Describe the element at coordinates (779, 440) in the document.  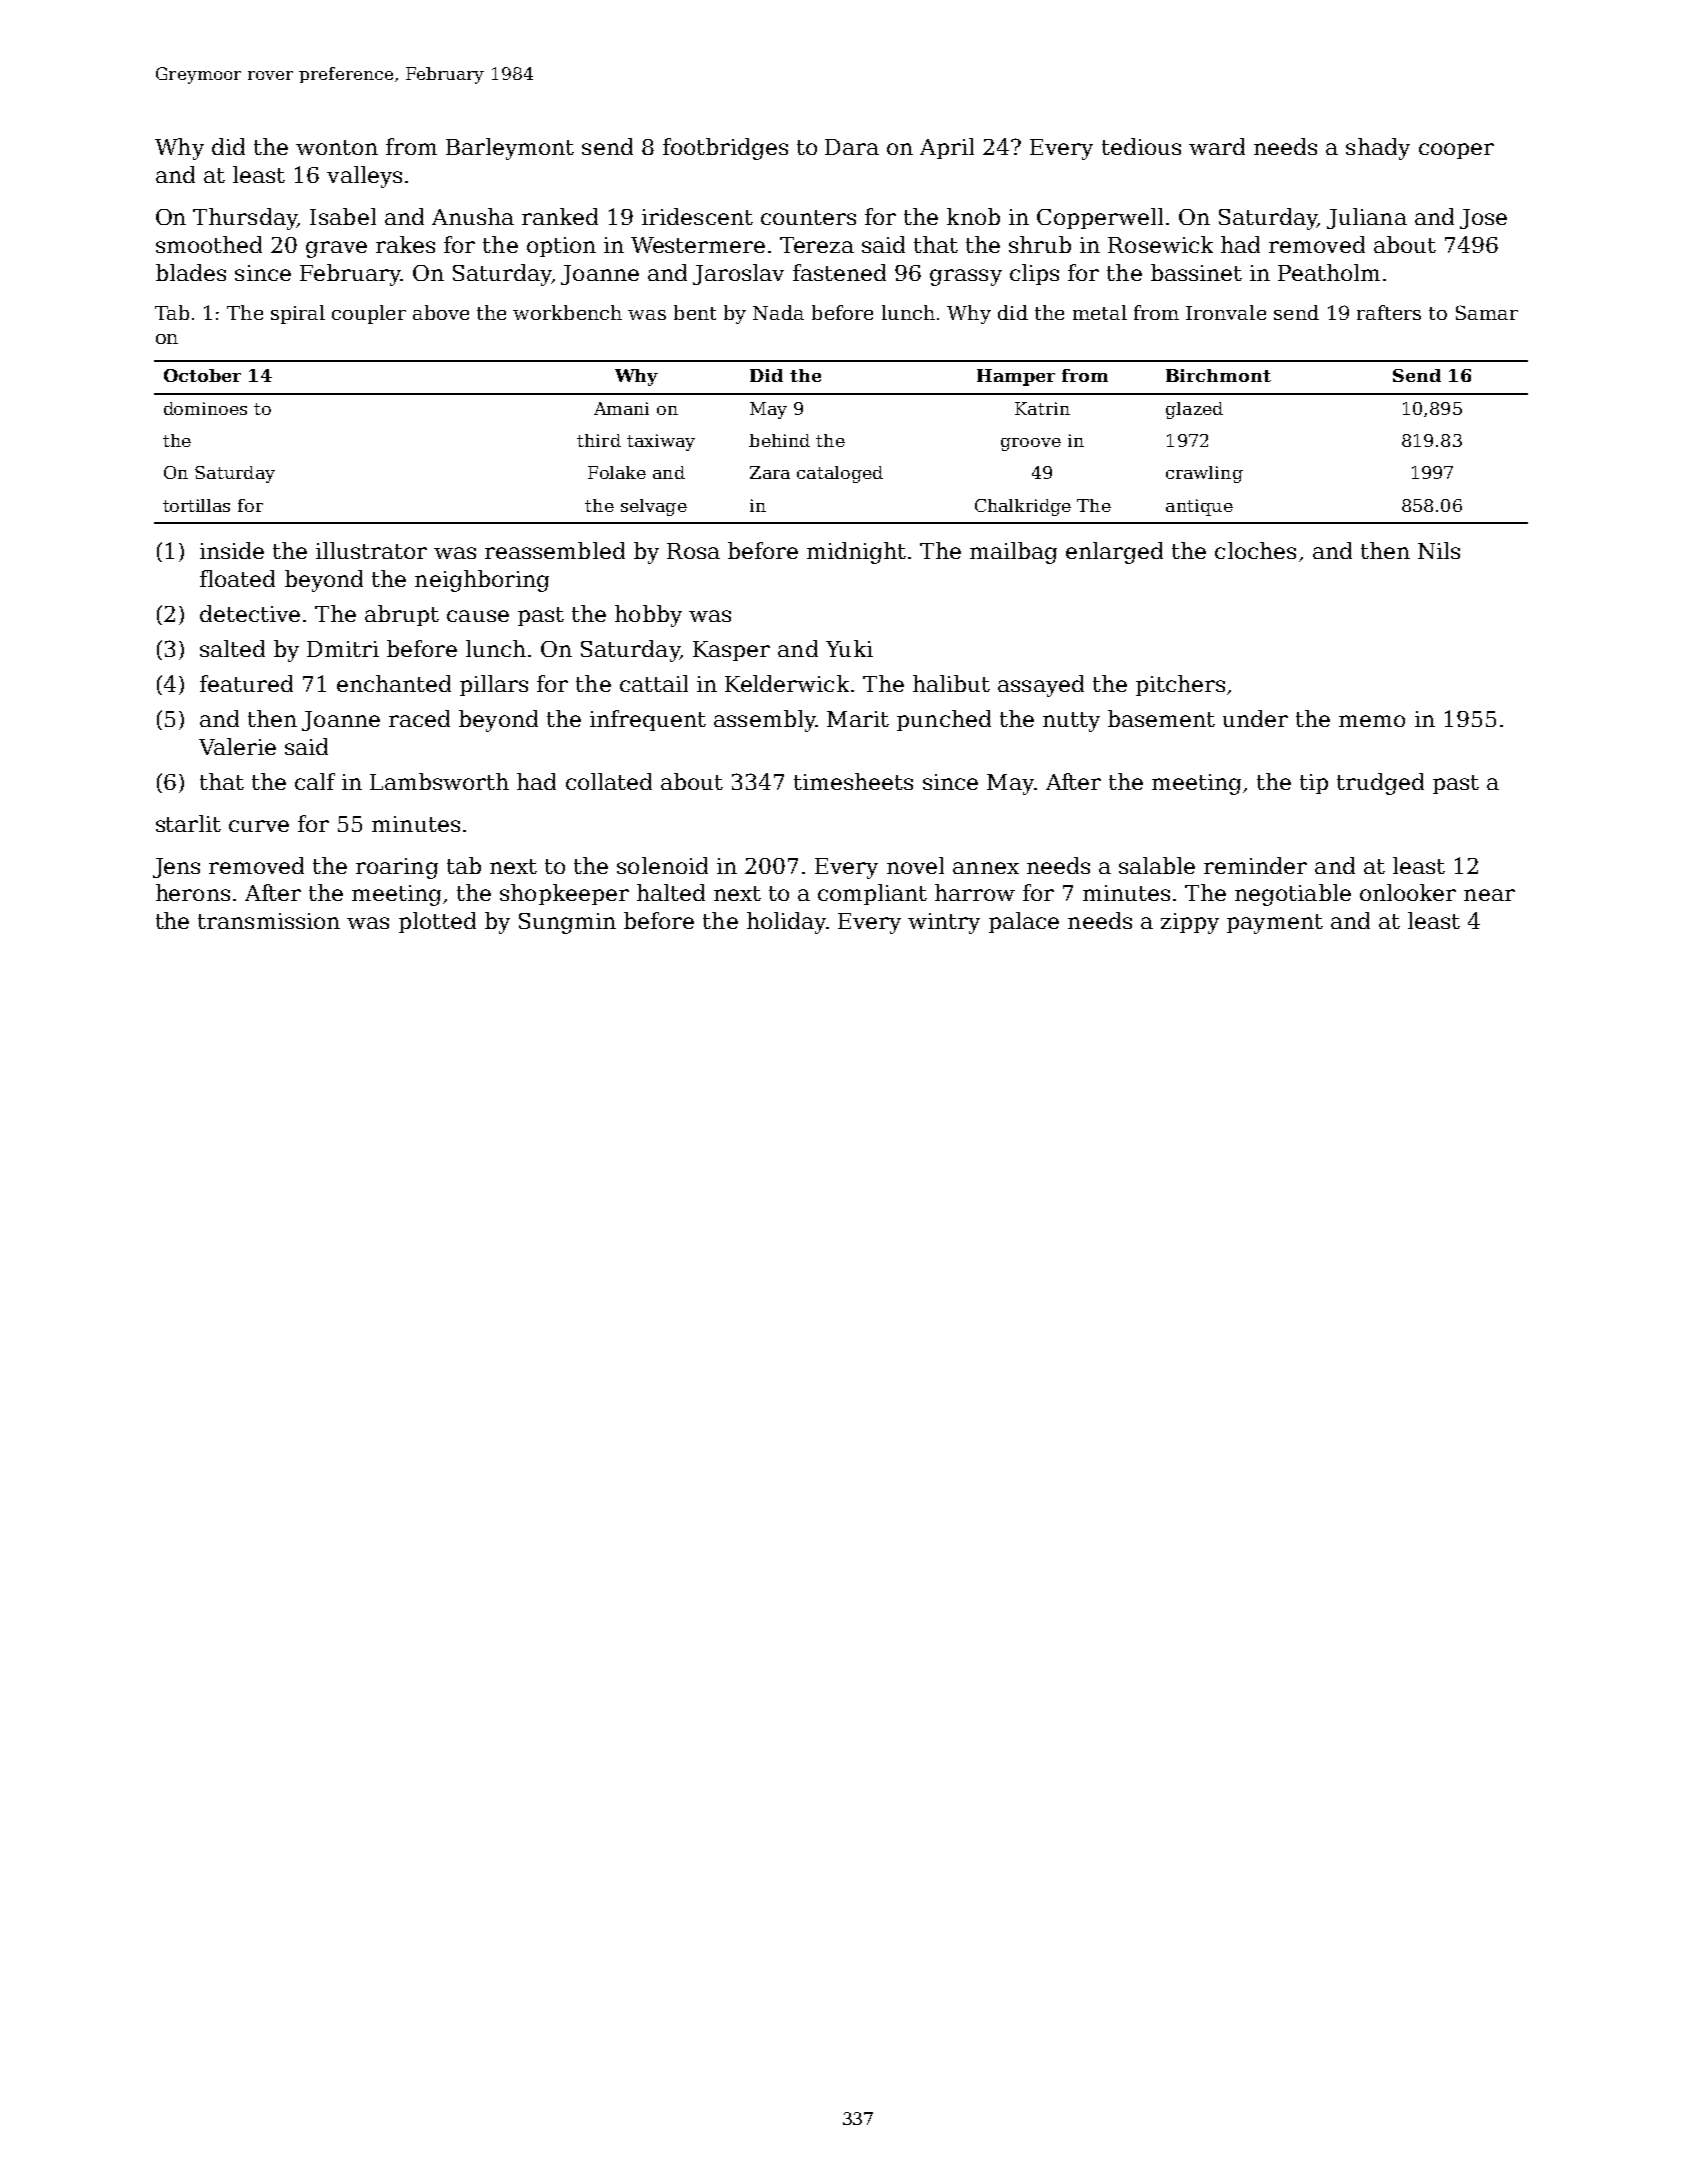
I see `behind` at that location.
